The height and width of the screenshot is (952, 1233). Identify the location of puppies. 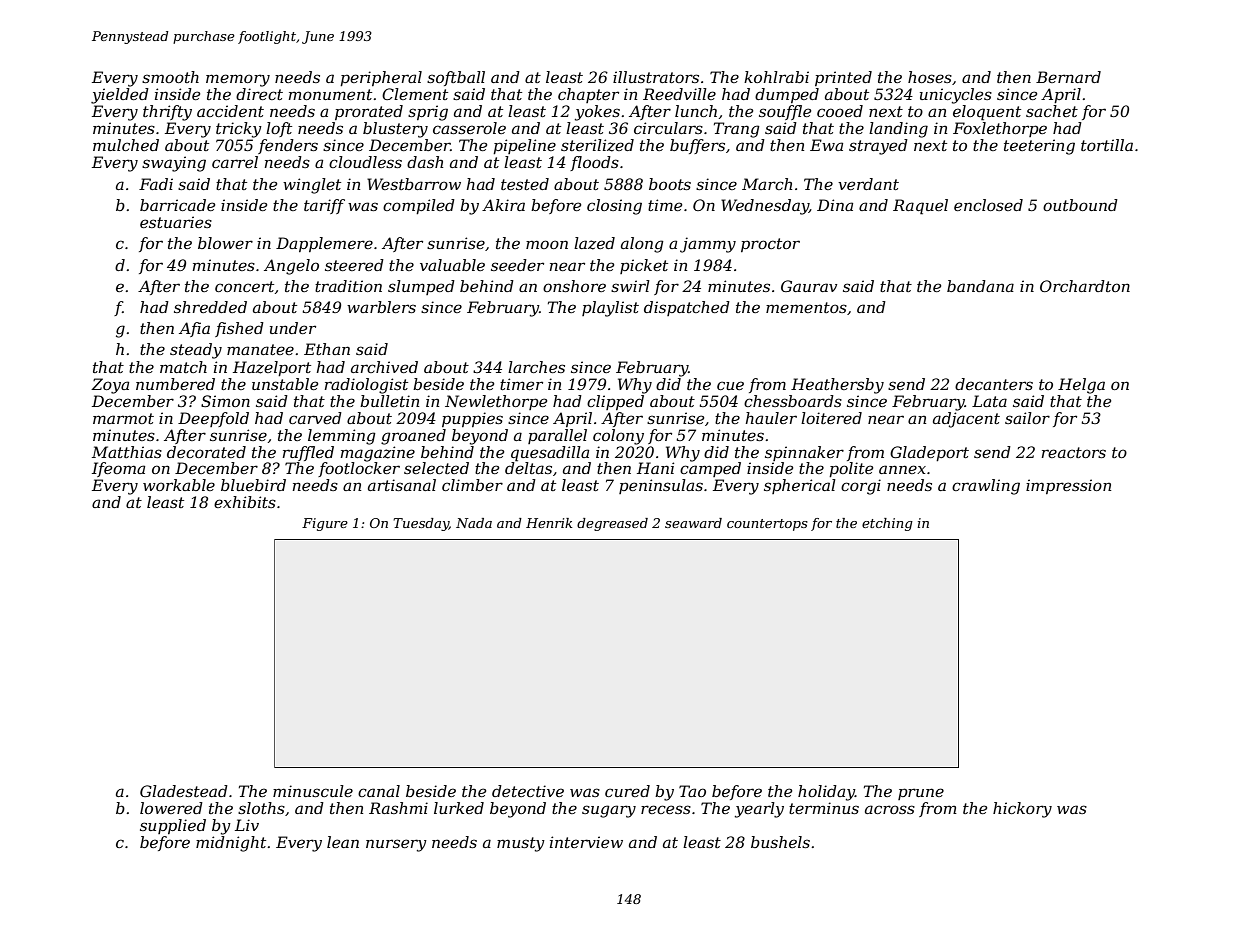
(472, 419).
